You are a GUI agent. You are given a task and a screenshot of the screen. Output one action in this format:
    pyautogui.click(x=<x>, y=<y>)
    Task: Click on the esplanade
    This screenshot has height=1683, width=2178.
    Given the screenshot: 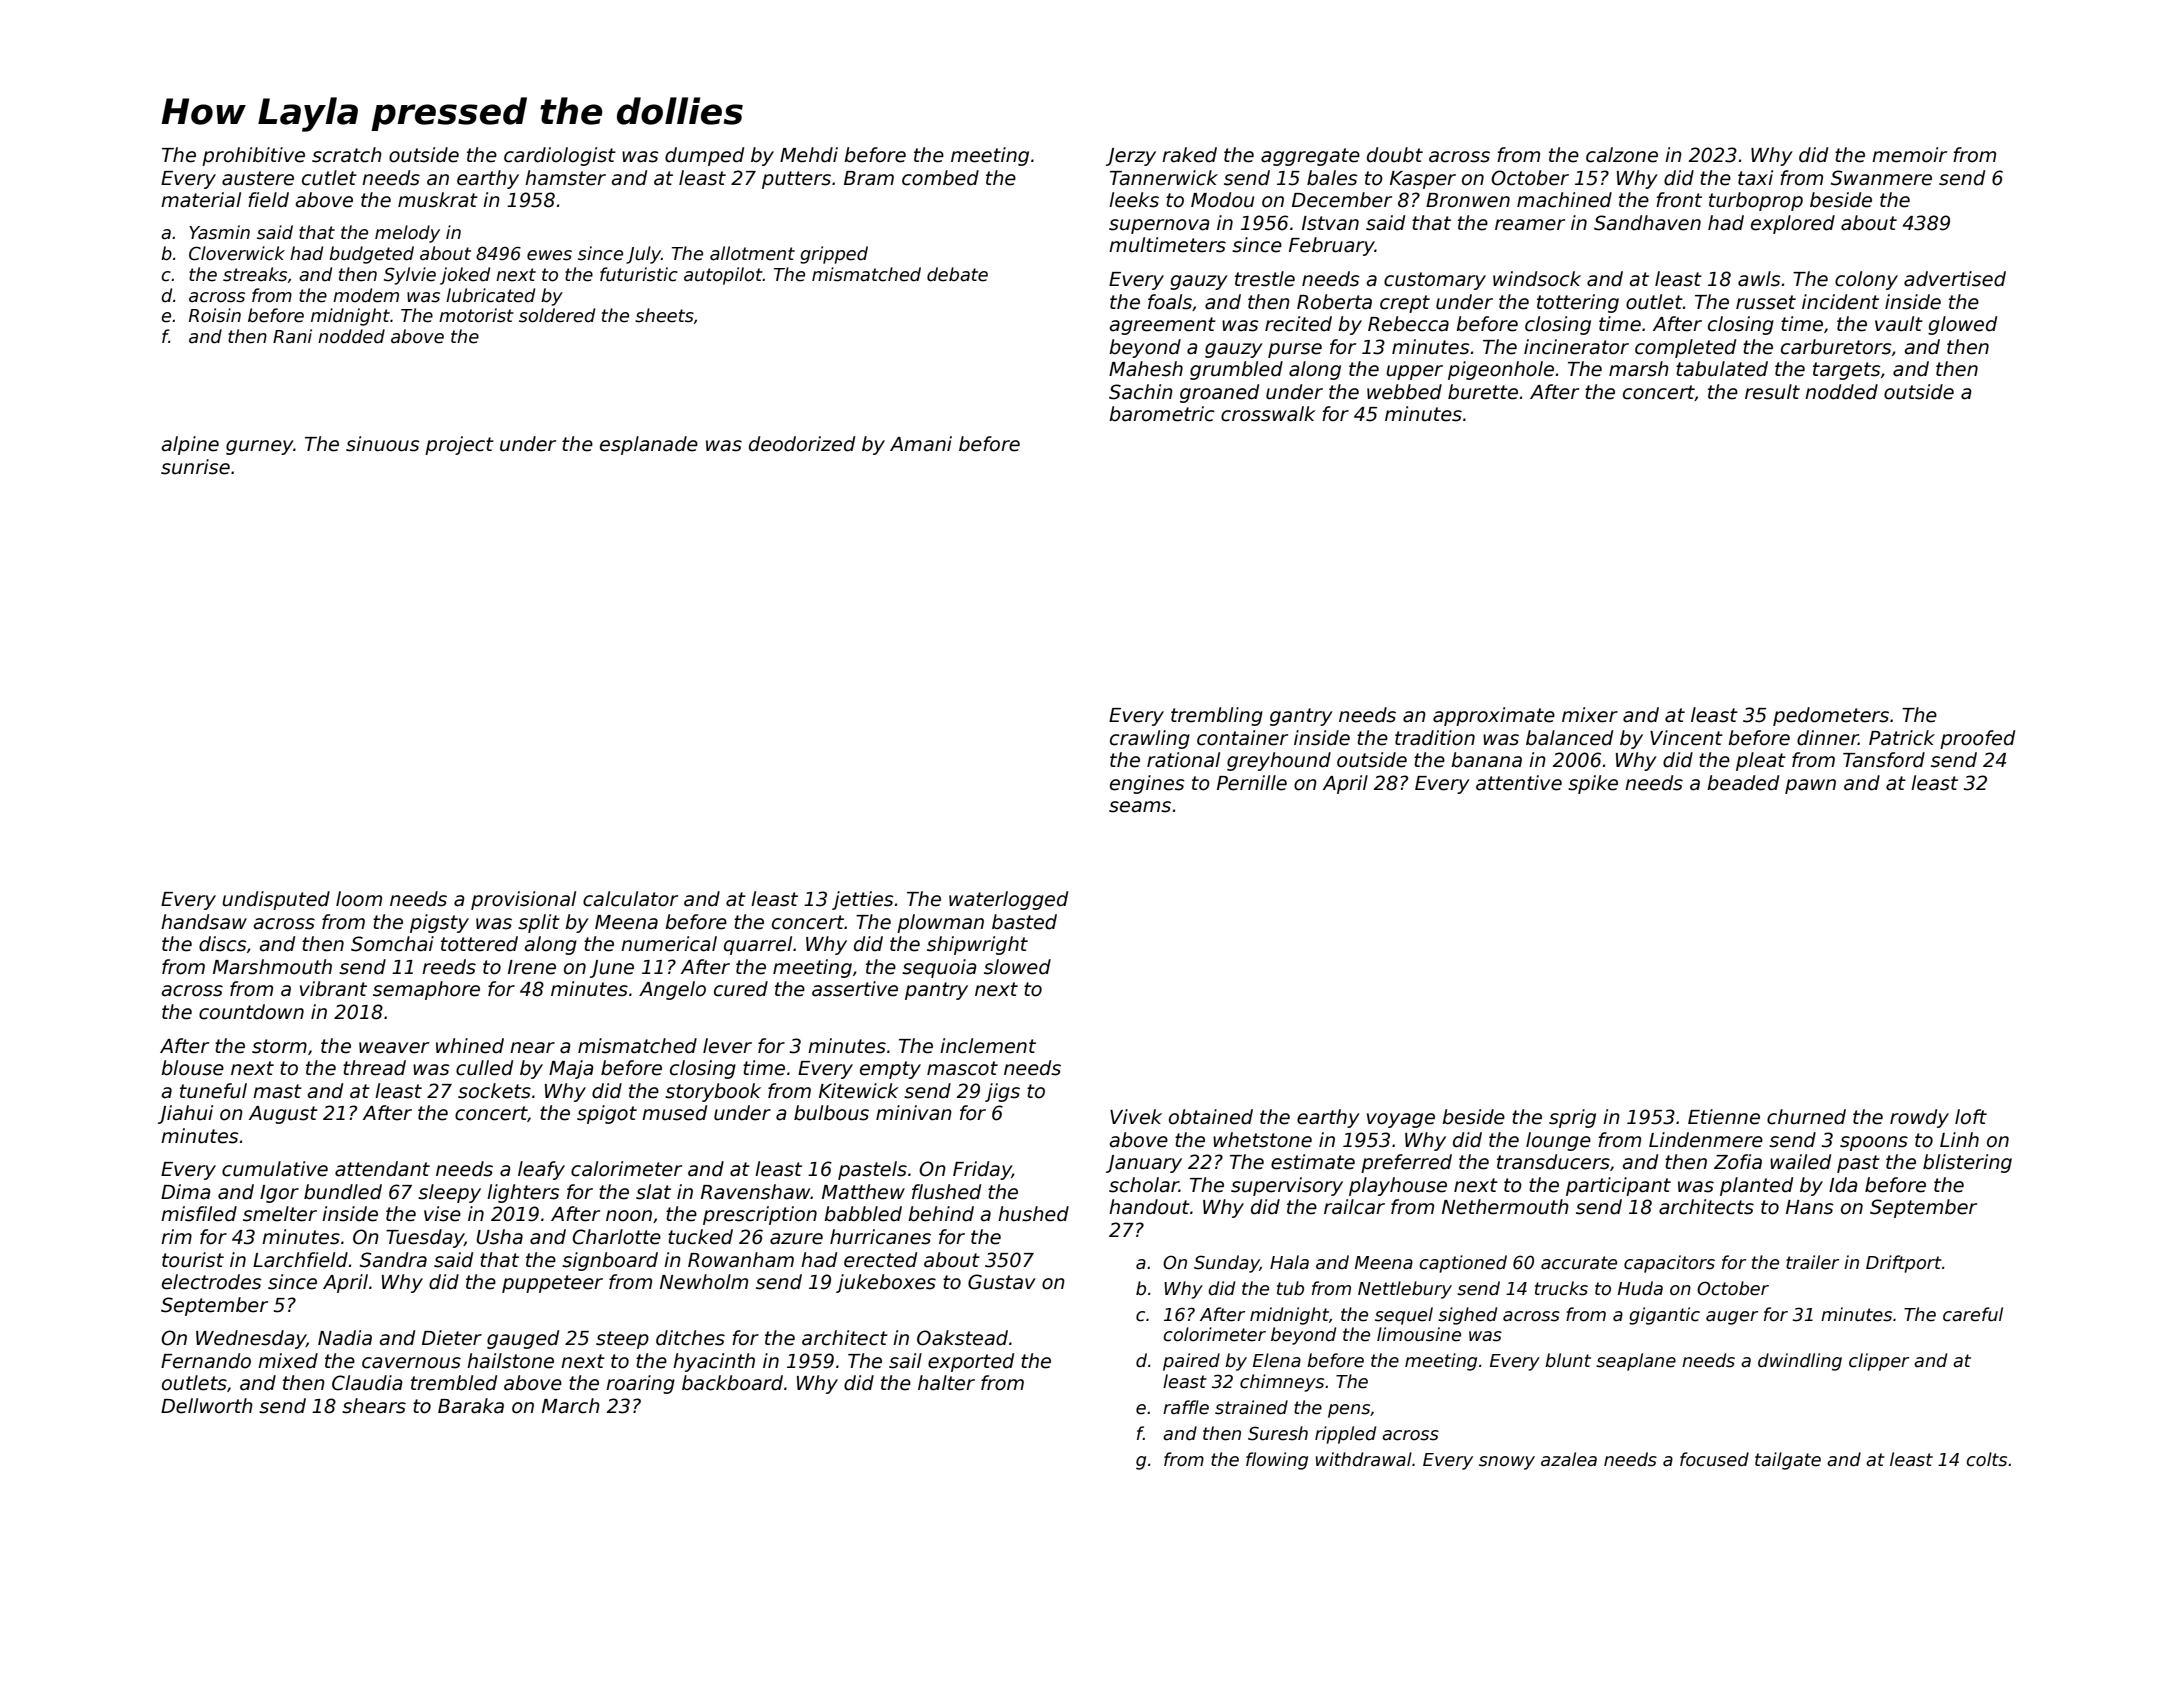 What is the action you would take?
    pyautogui.click(x=649, y=445)
